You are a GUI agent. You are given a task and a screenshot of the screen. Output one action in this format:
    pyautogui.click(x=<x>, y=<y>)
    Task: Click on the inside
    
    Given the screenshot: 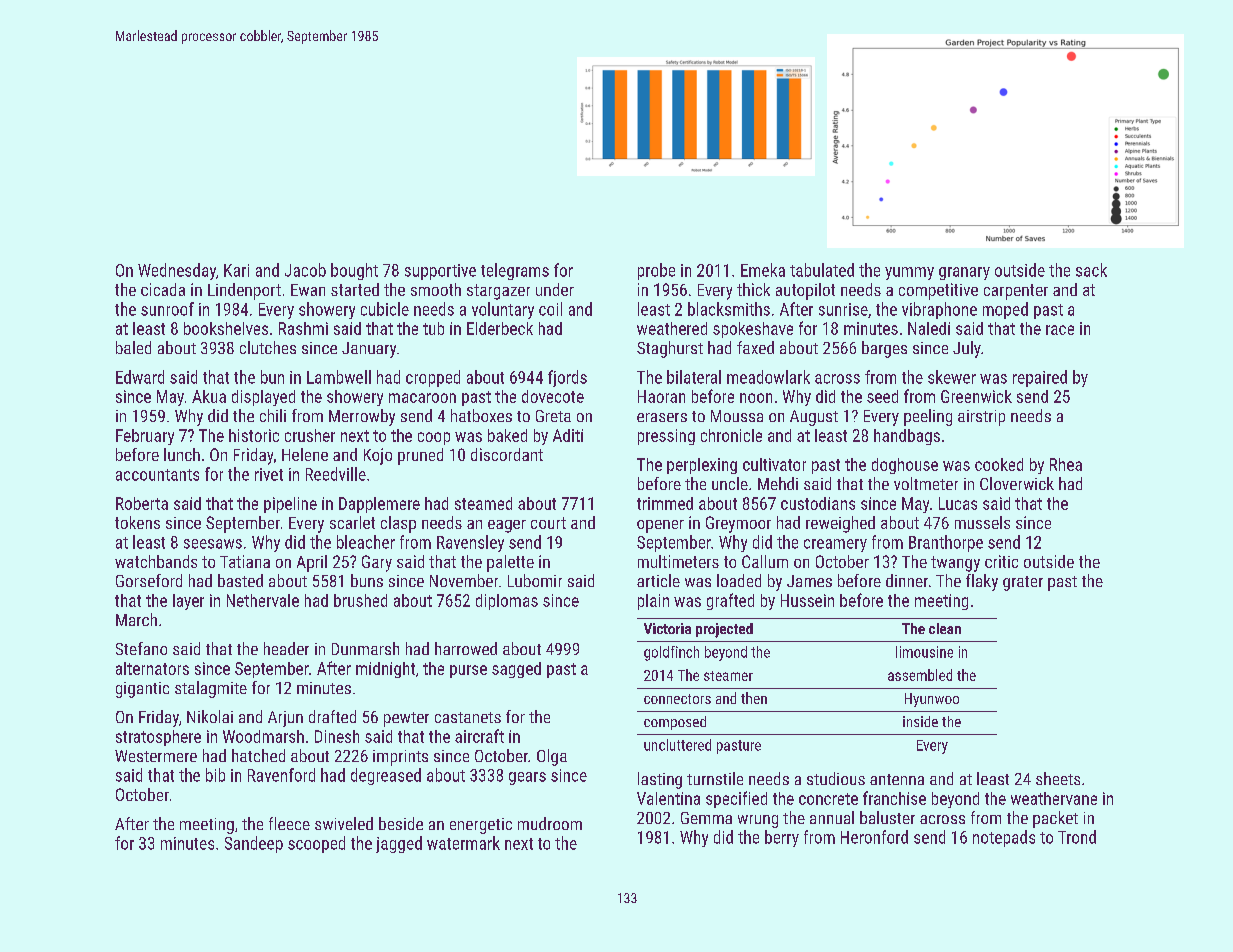 What is the action you would take?
    pyautogui.click(x=920, y=721)
